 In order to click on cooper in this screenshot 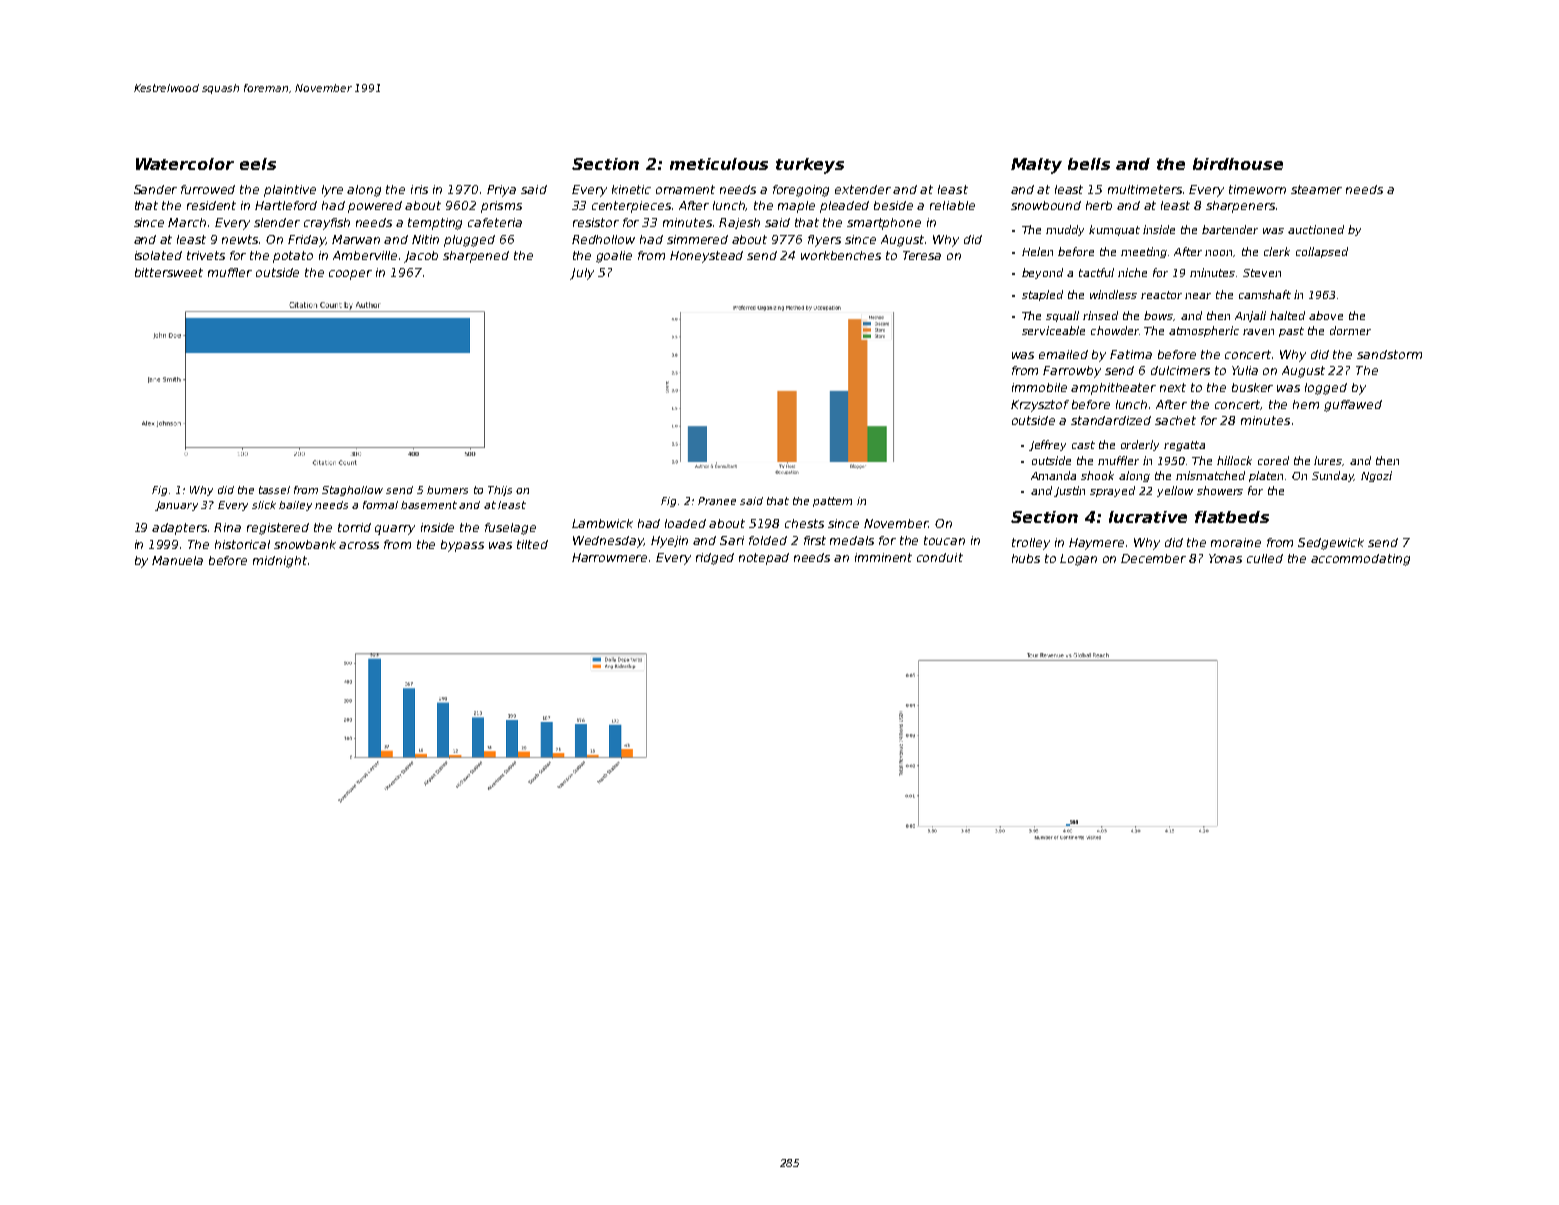, I will do `click(350, 275)`.
